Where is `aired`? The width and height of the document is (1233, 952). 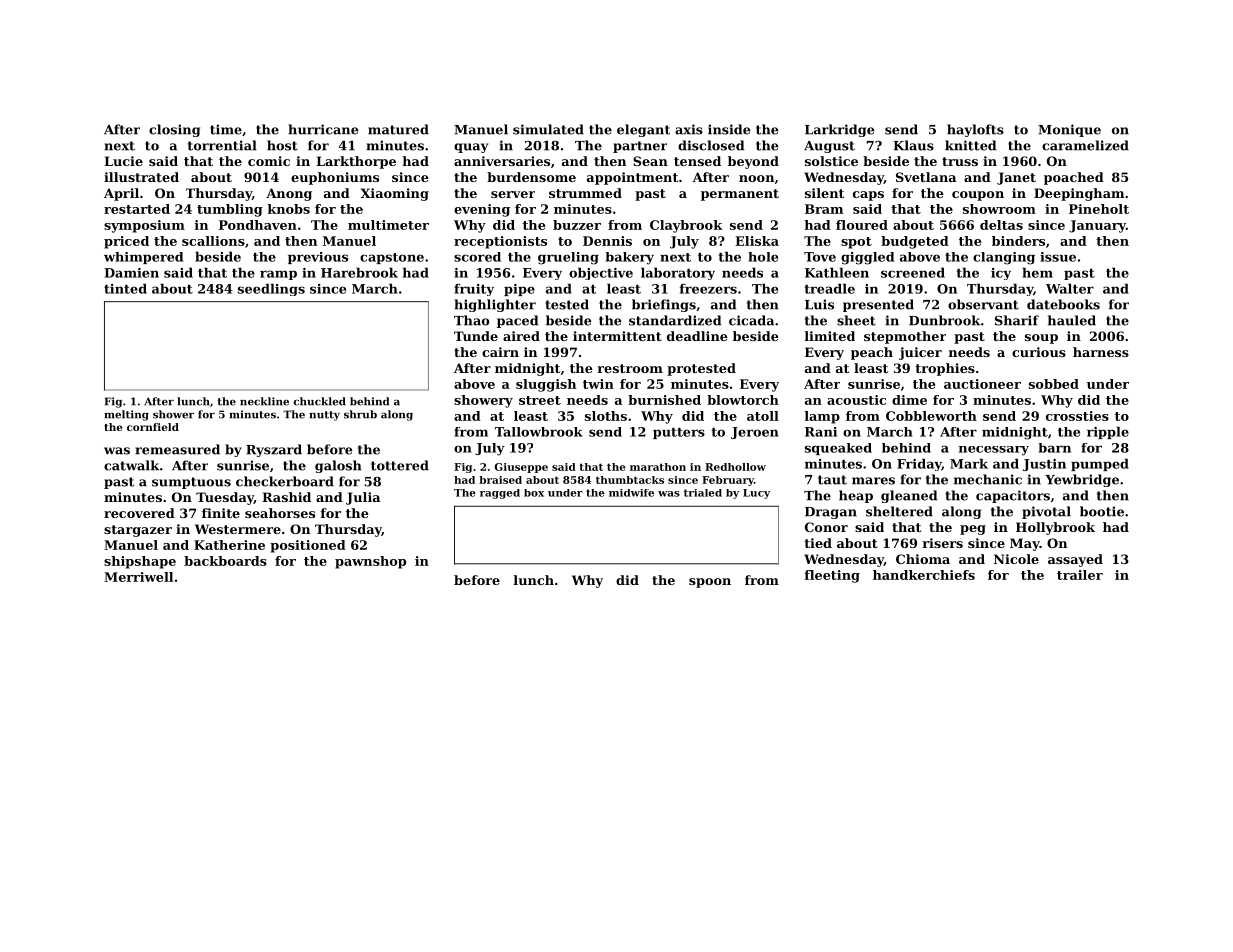
aired is located at coordinates (521, 336).
